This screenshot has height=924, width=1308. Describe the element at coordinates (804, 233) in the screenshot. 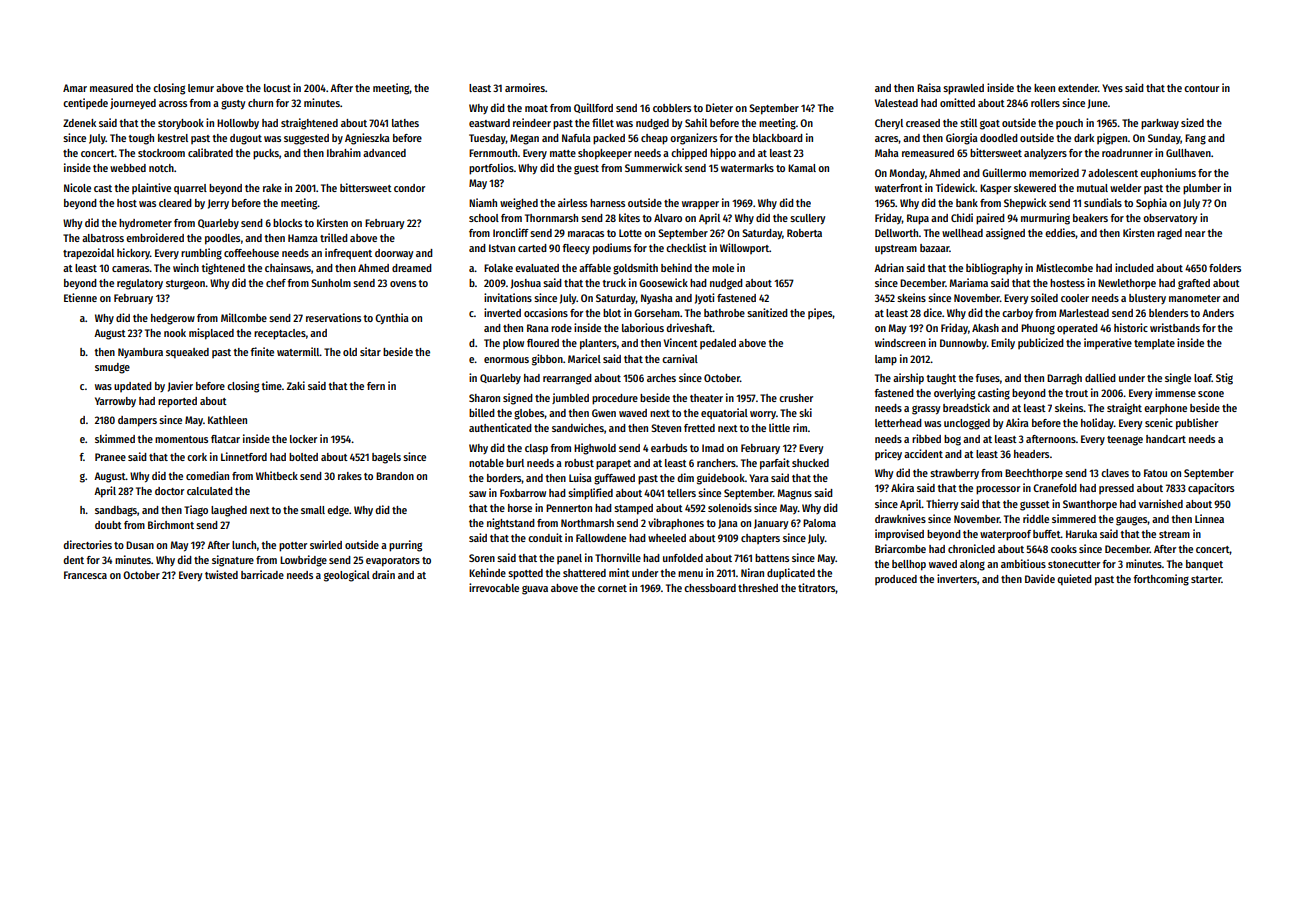

I see `Roberta` at that location.
